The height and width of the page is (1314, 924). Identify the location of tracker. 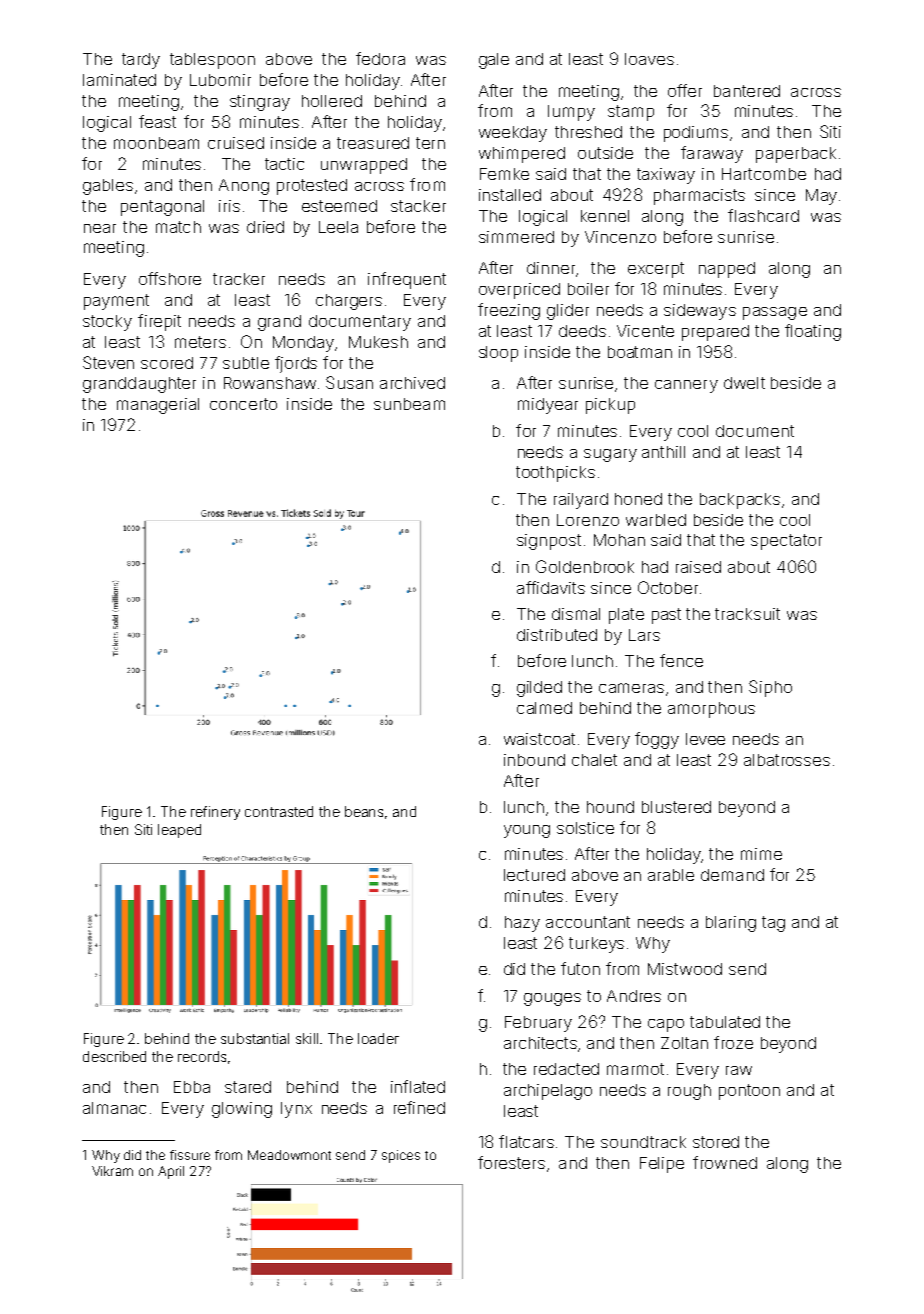
(239, 279).
